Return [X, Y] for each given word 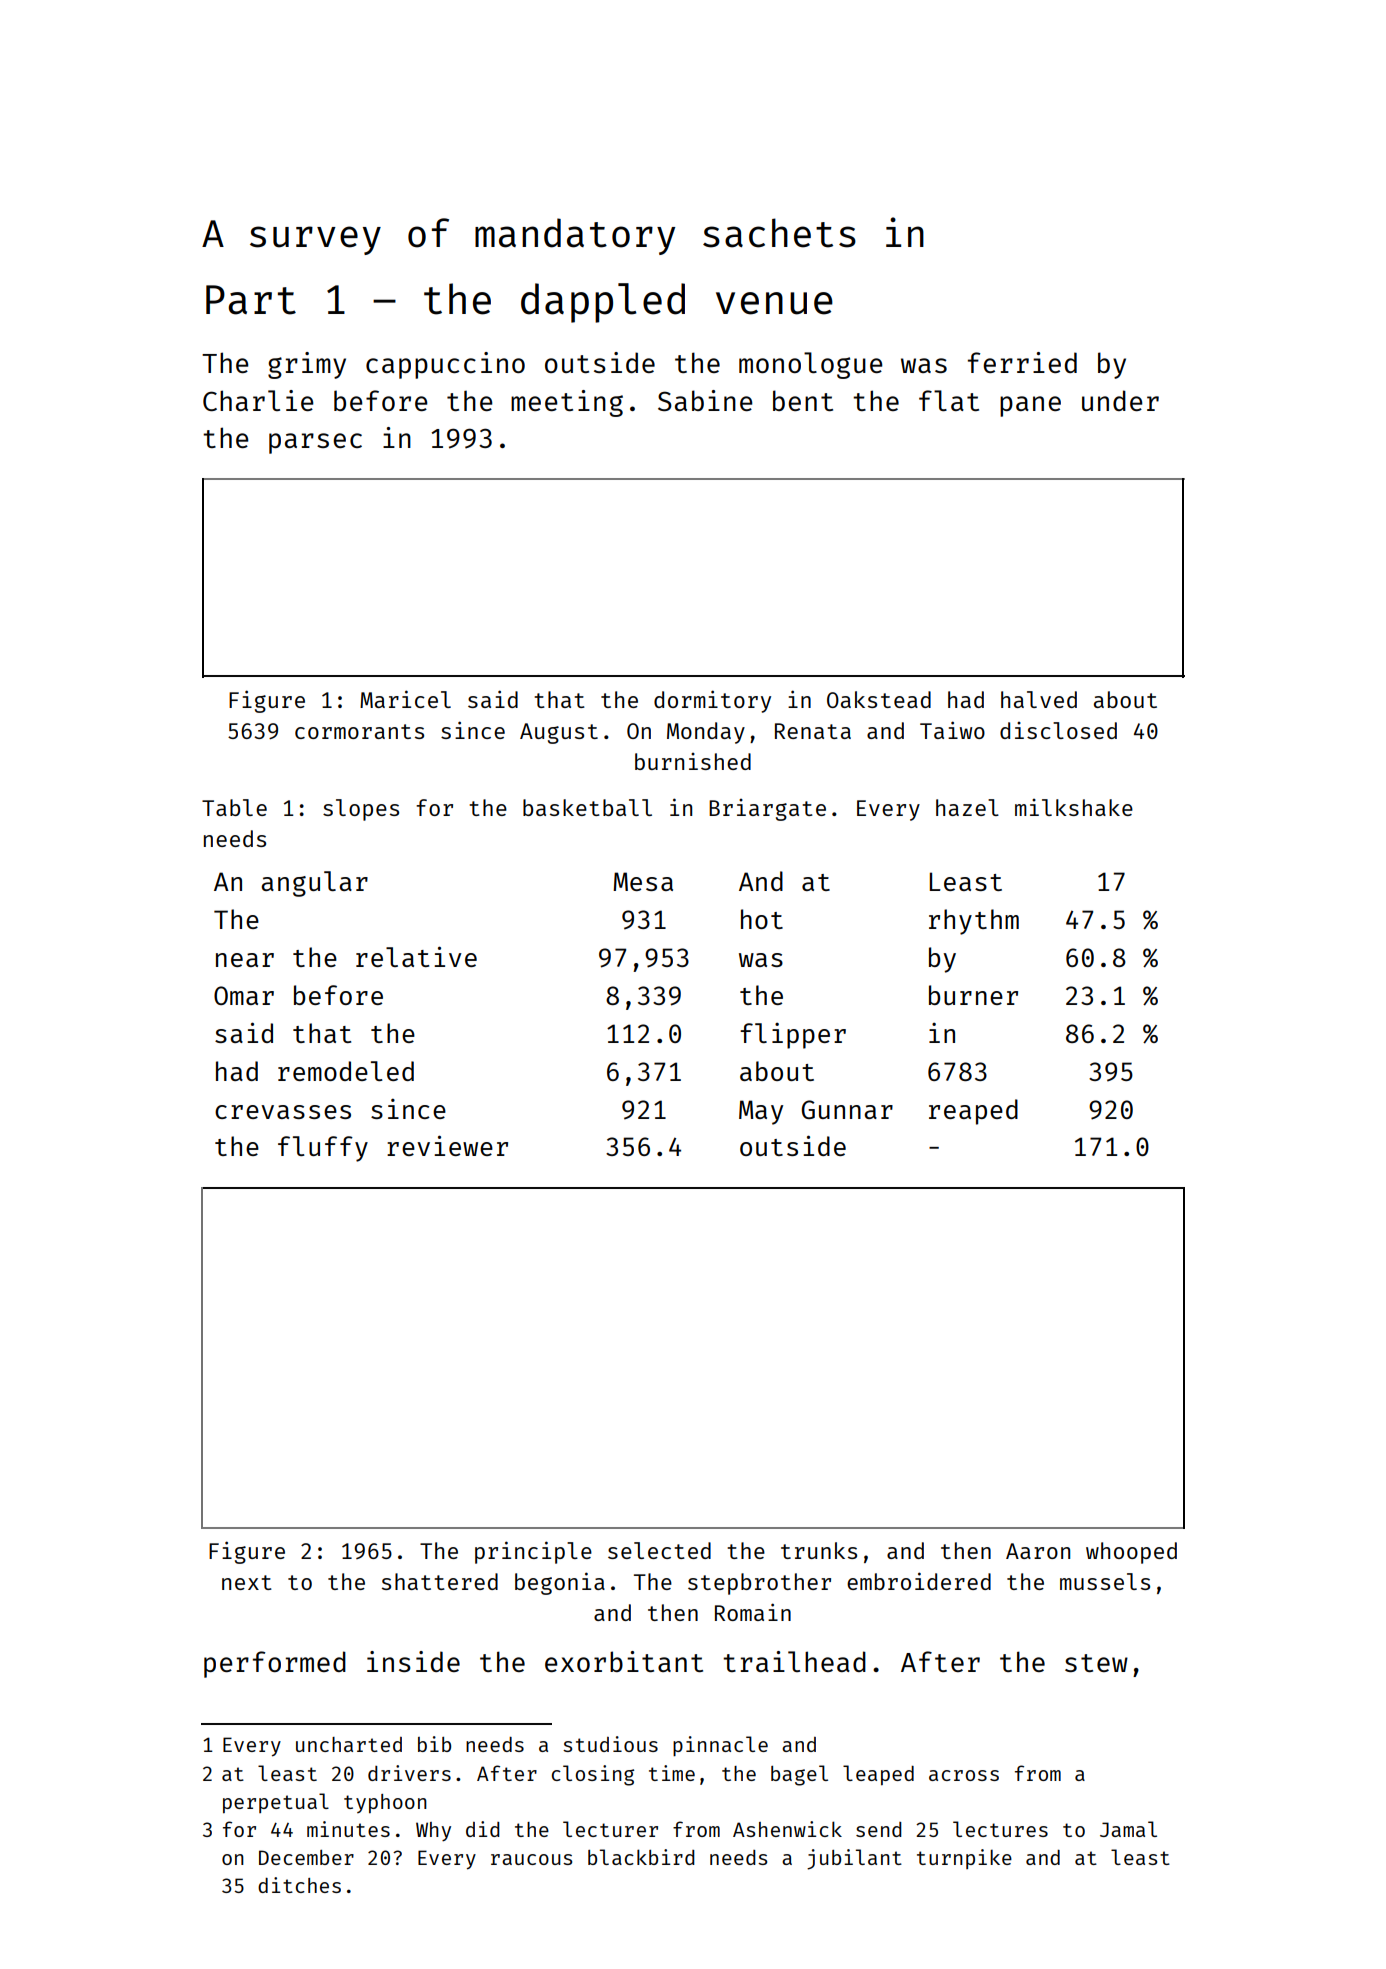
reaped [973, 1112]
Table [234, 807]
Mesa [643, 881]
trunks [819, 1550]
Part [251, 300]
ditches [299, 1885]
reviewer [447, 1145]
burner [973, 995]
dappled [603, 303]
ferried [1022, 362]
